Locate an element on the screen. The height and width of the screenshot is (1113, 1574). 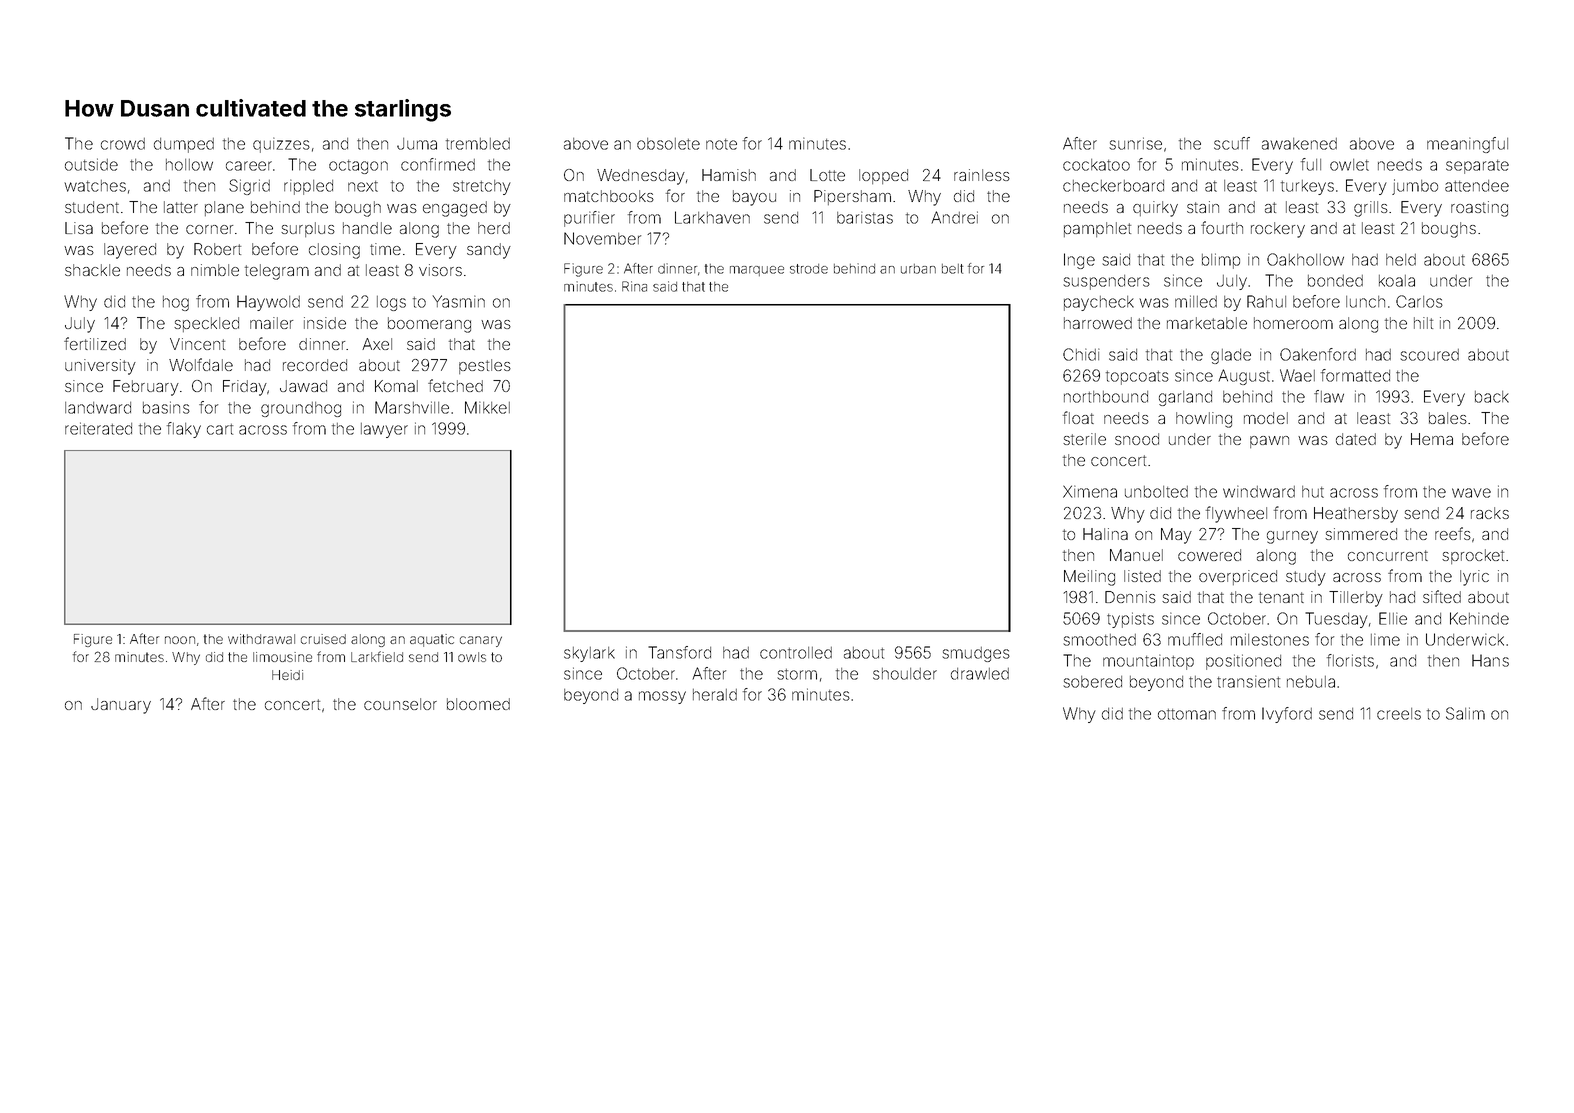
time is located at coordinates (385, 249).
